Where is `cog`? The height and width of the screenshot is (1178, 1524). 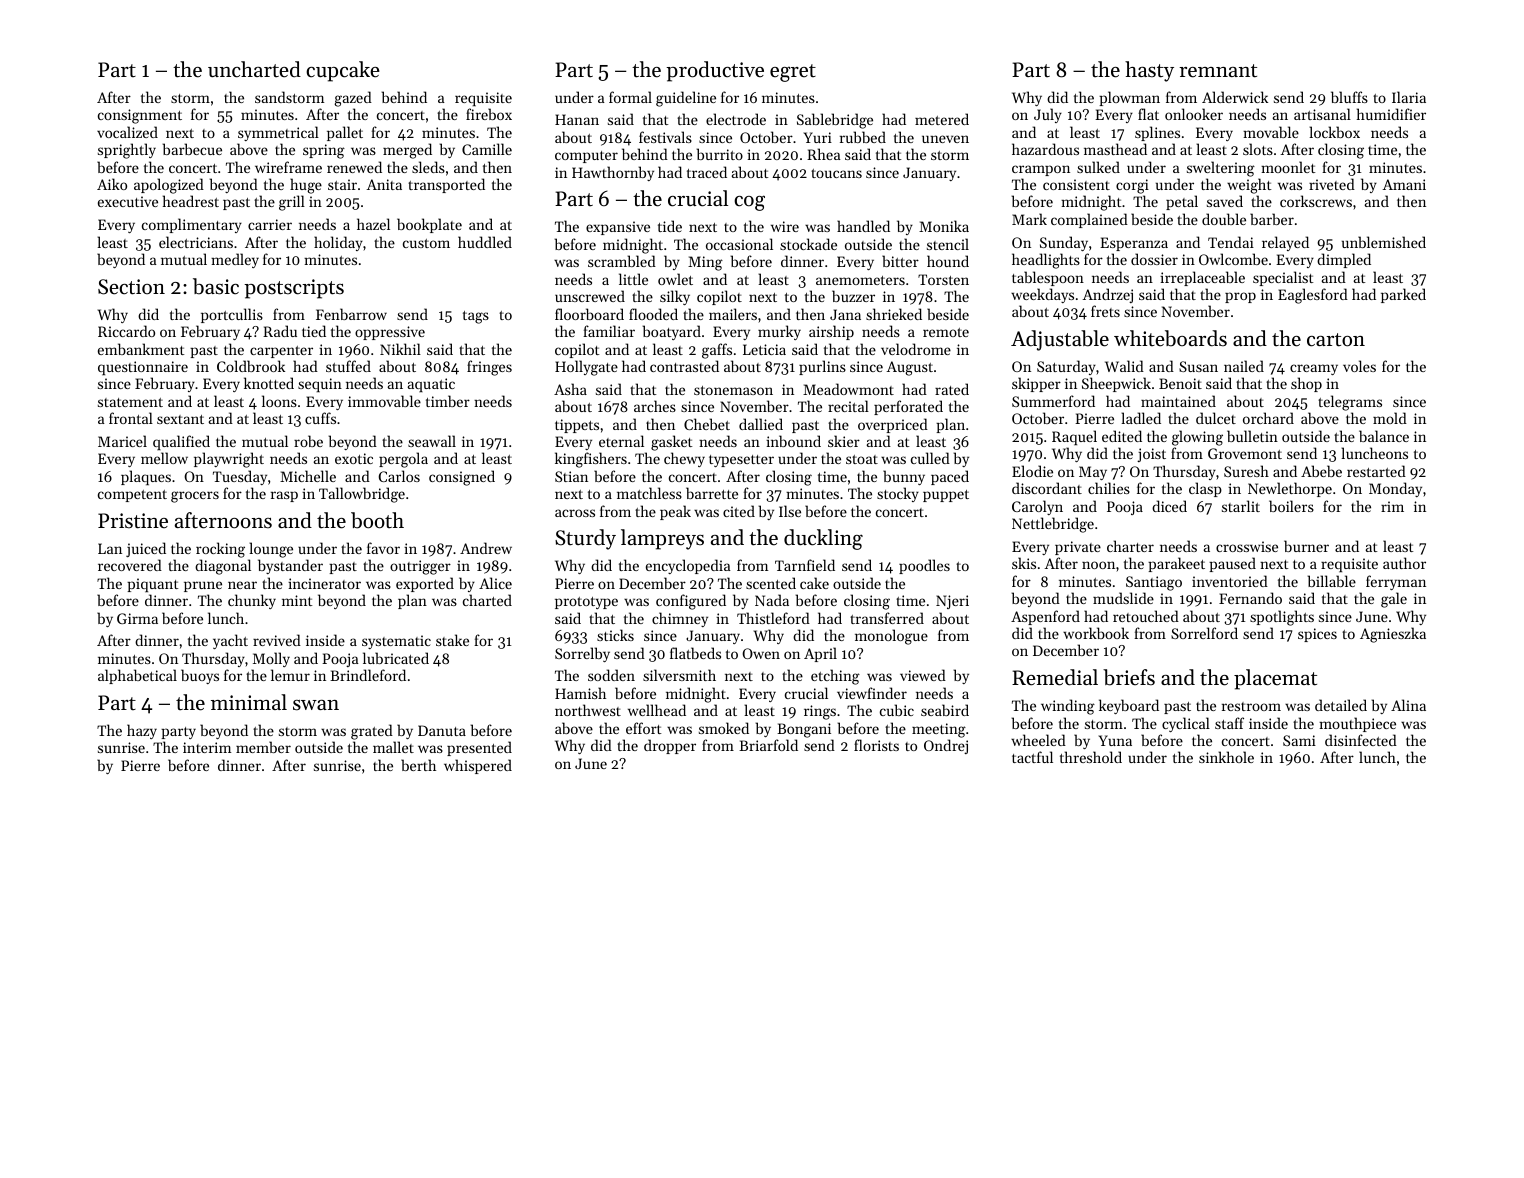
cog is located at coordinates (749, 203).
